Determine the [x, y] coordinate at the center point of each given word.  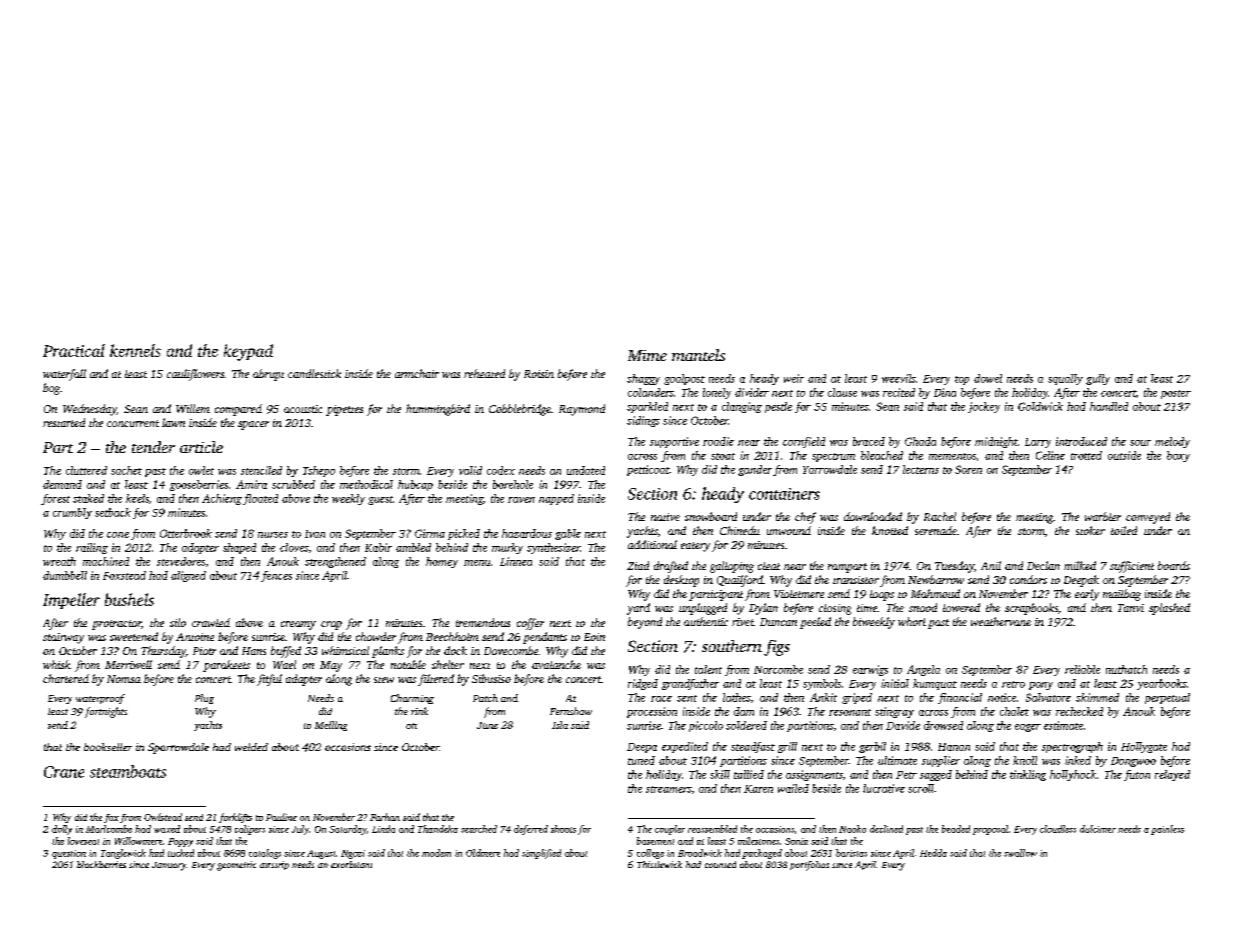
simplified [541, 854]
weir [794, 378]
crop [331, 625]
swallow [1020, 853]
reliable [1082, 669]
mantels [698, 355]
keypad [248, 352]
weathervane [1001, 621]
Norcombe [778, 669]
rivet [743, 622]
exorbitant [351, 864]
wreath [59, 561]
